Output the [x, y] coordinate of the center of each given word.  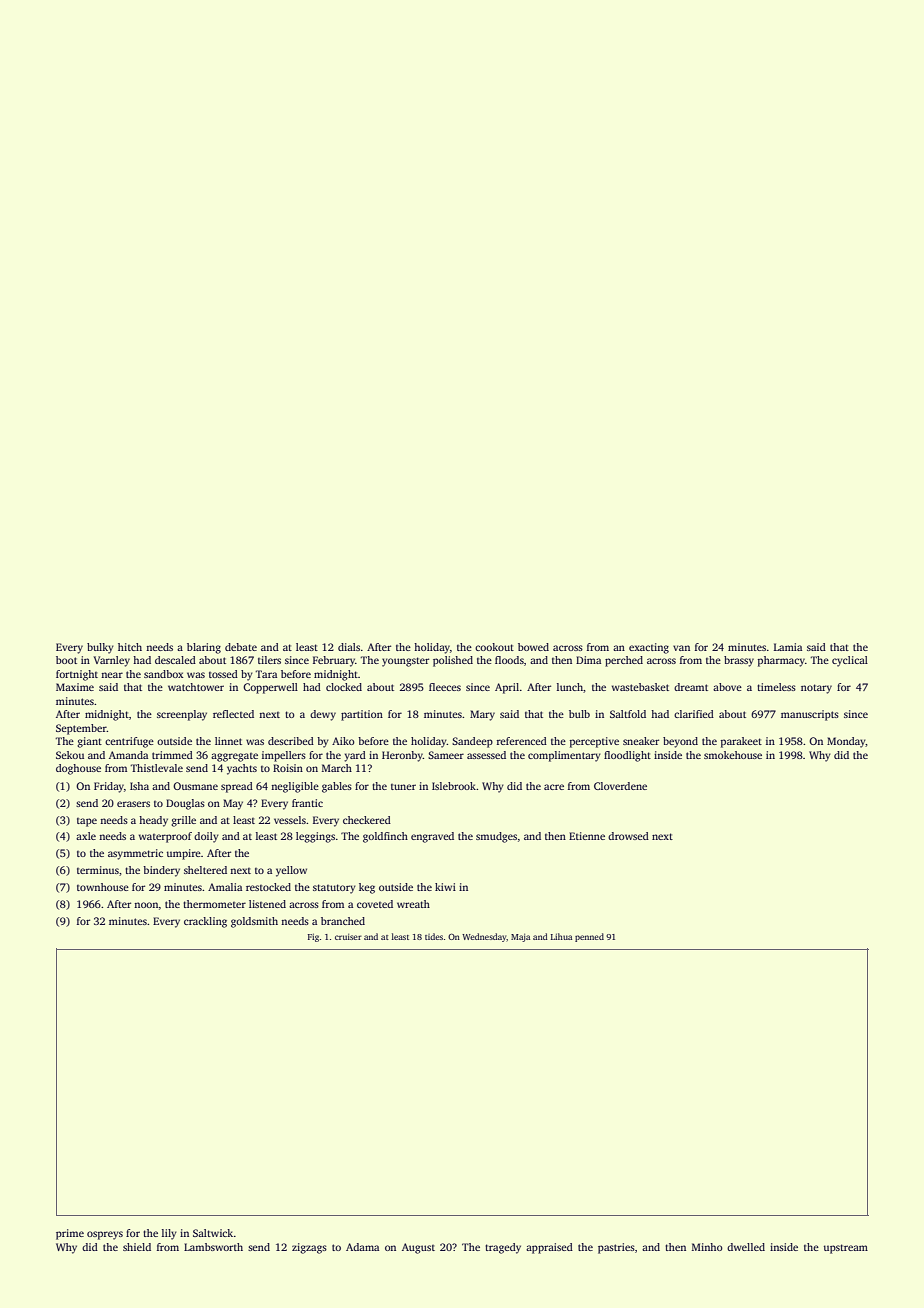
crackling [205, 922]
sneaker [641, 741]
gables [337, 787]
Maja [520, 938]
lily [169, 1234]
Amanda [128, 755]
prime [70, 1234]
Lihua [561, 936]
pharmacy [781, 661]
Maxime [75, 687]
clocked [344, 687]
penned [589, 937]
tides [434, 936]
